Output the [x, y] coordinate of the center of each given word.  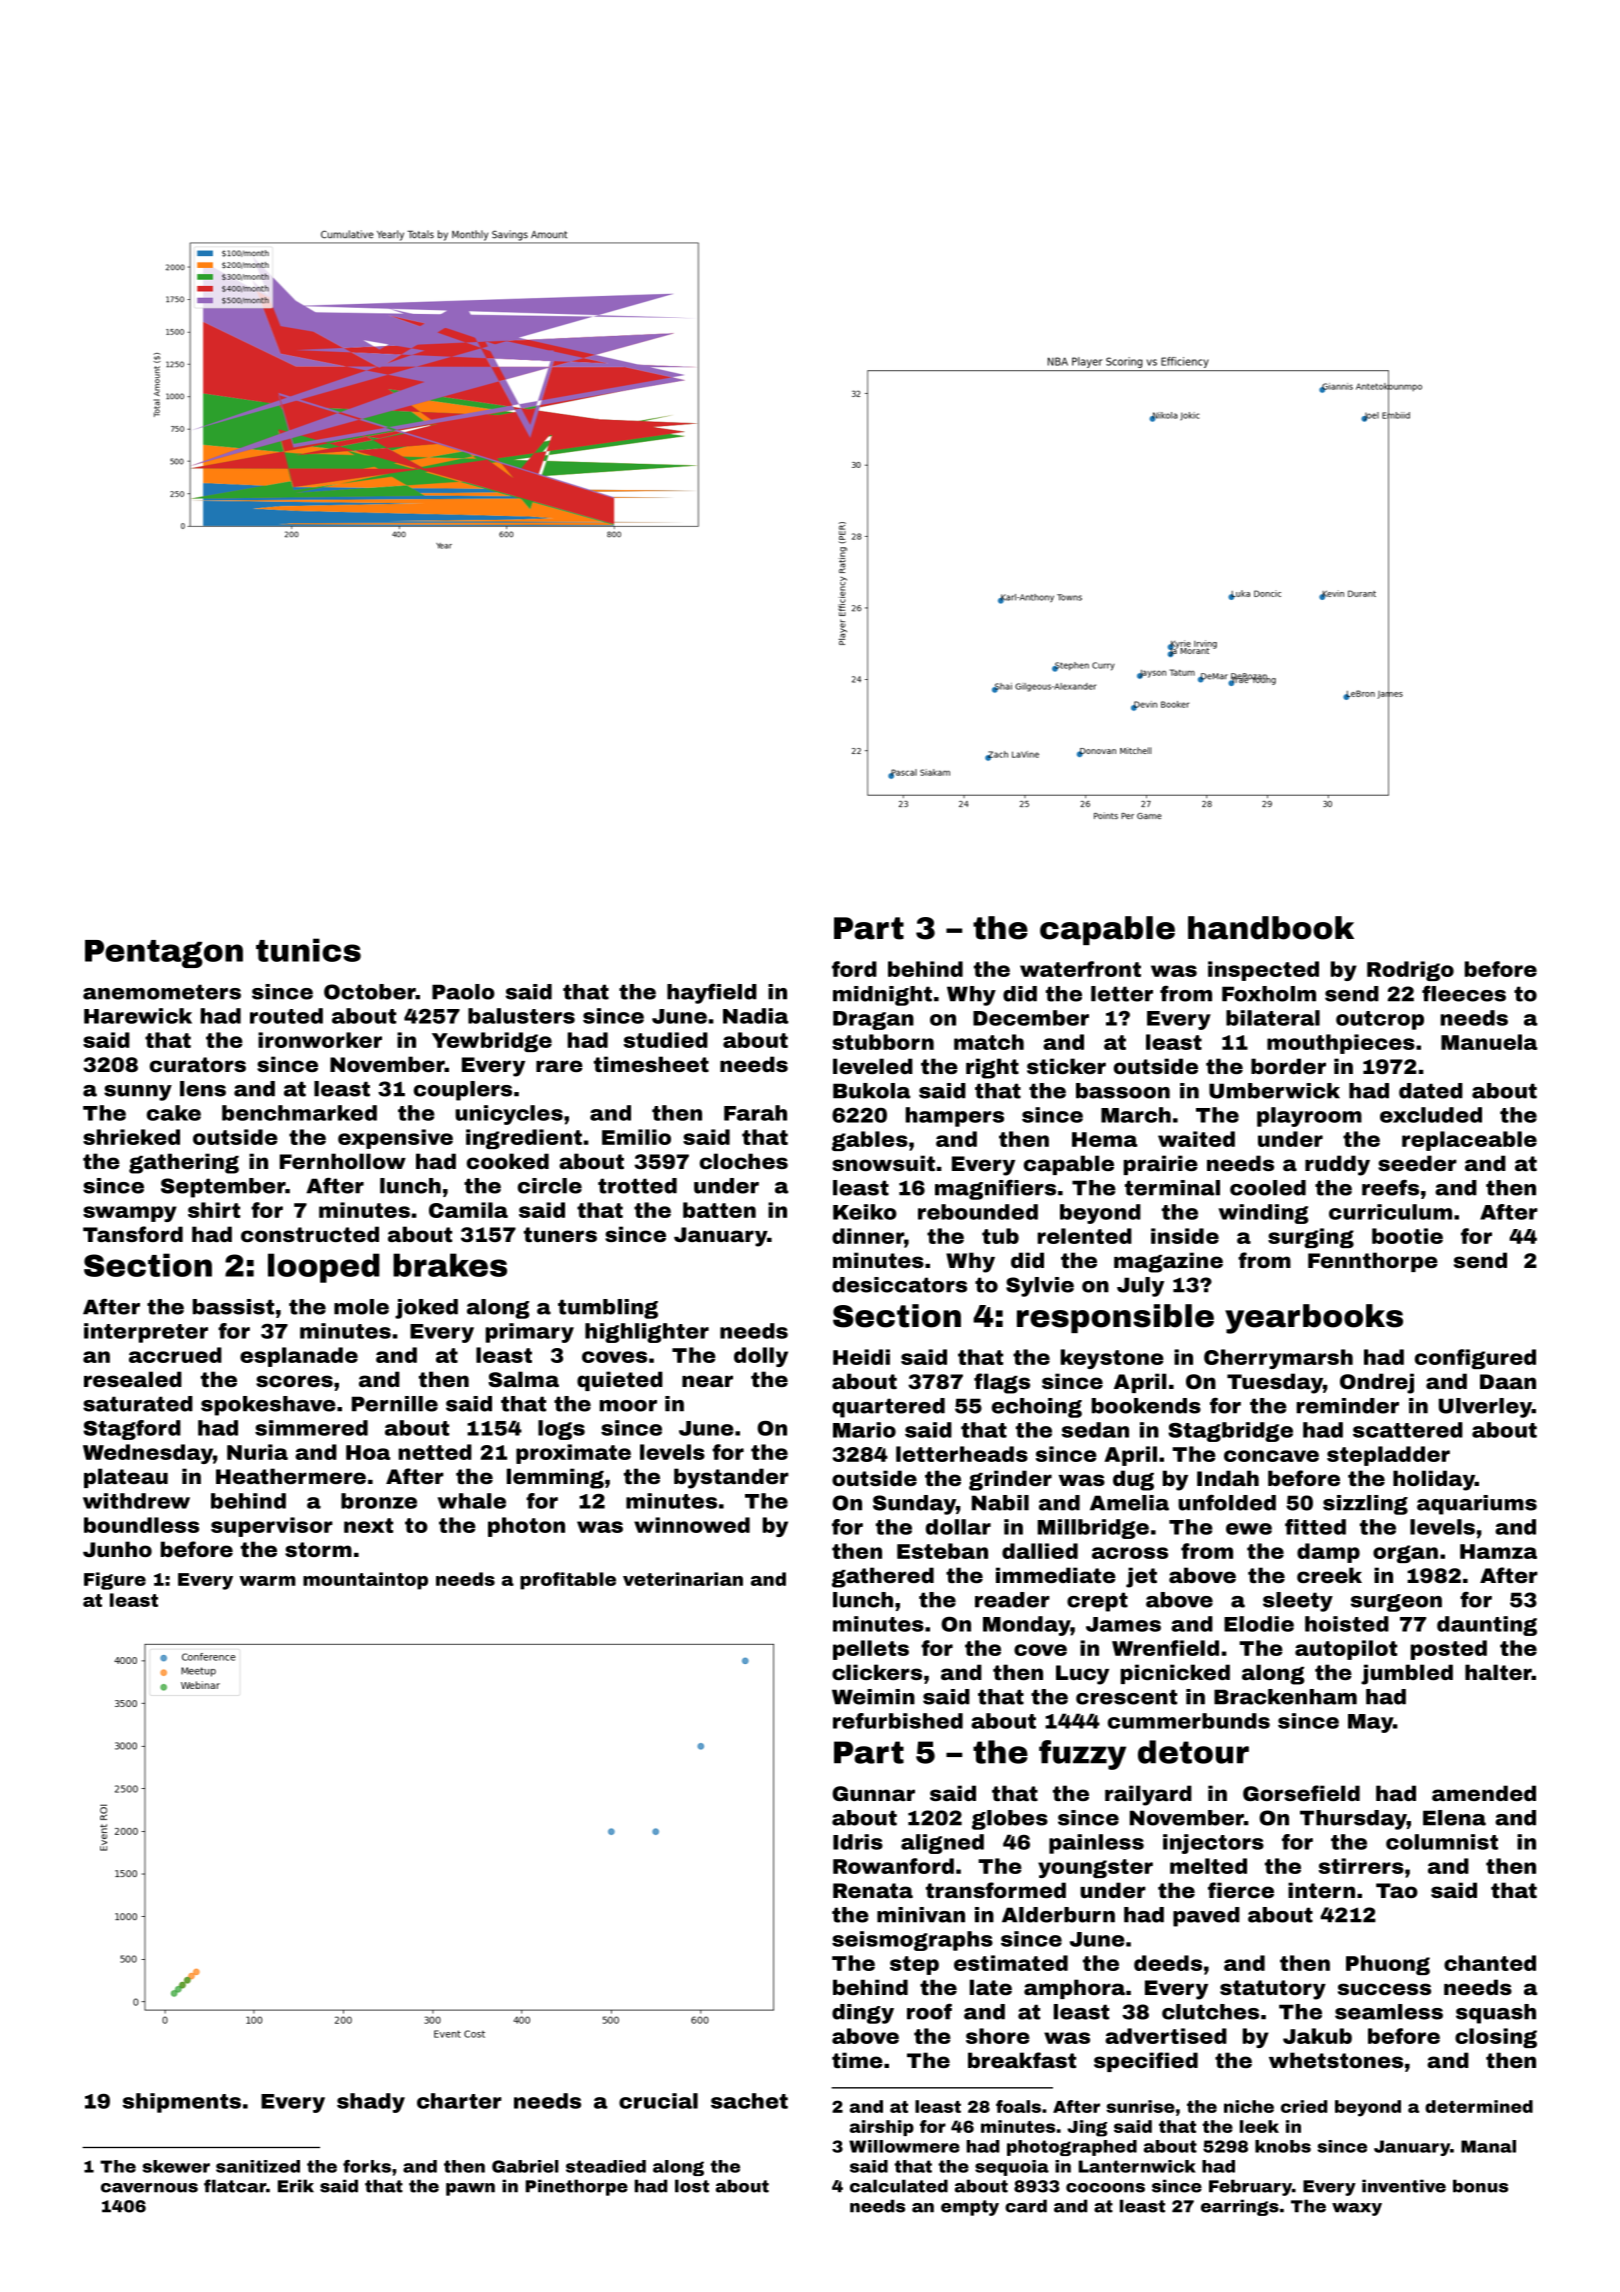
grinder [1010, 1480]
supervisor [272, 1527]
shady [371, 2103]
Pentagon [164, 954]
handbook [1271, 928]
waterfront [1080, 969]
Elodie [1259, 1624]
